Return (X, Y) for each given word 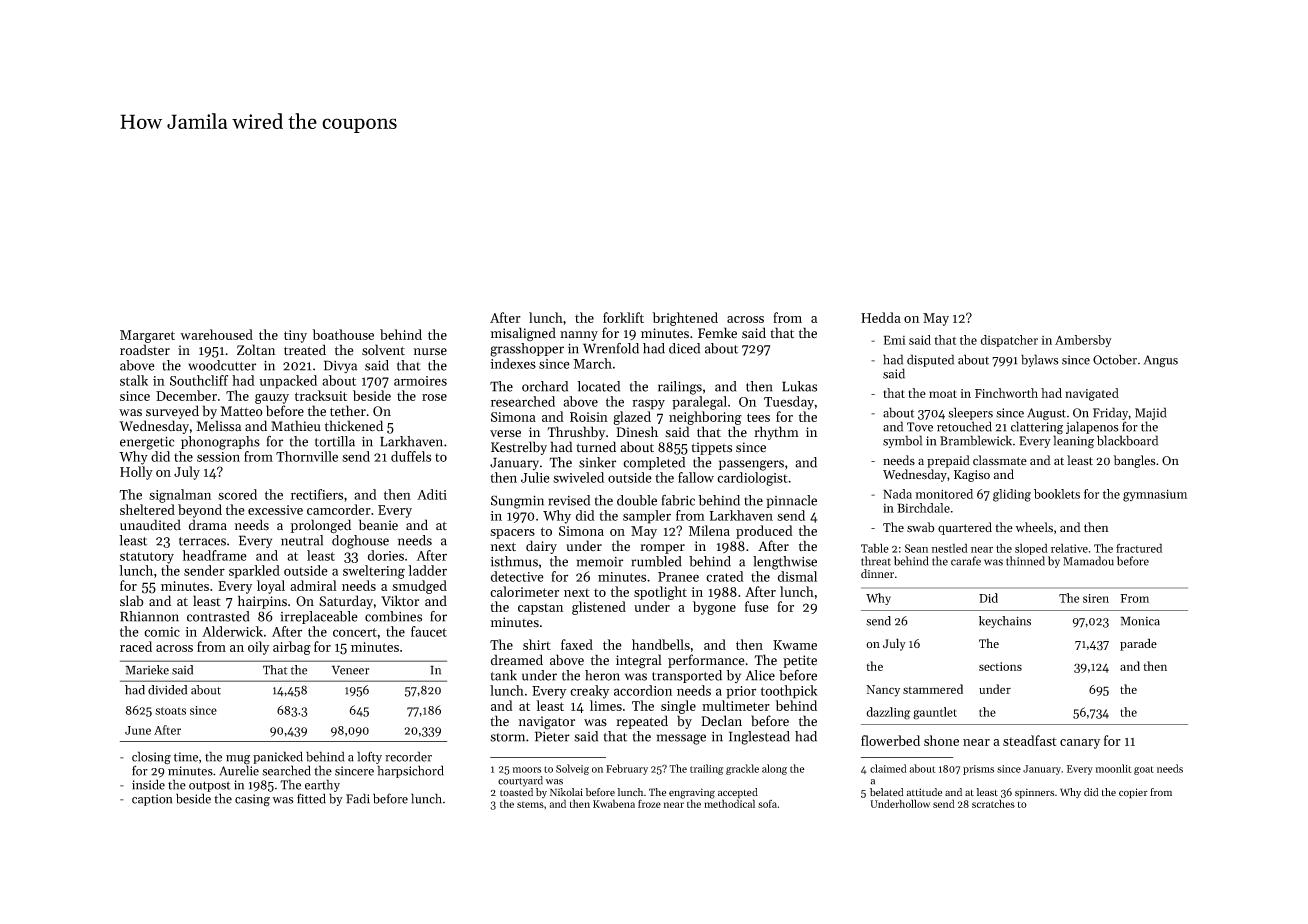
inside (148, 784)
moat (943, 394)
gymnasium (1155, 495)
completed (654, 463)
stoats (170, 711)
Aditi (432, 494)
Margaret (147, 336)
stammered (933, 689)
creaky (589, 692)
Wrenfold (611, 348)
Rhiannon (149, 616)
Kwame (795, 645)
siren (1096, 598)
